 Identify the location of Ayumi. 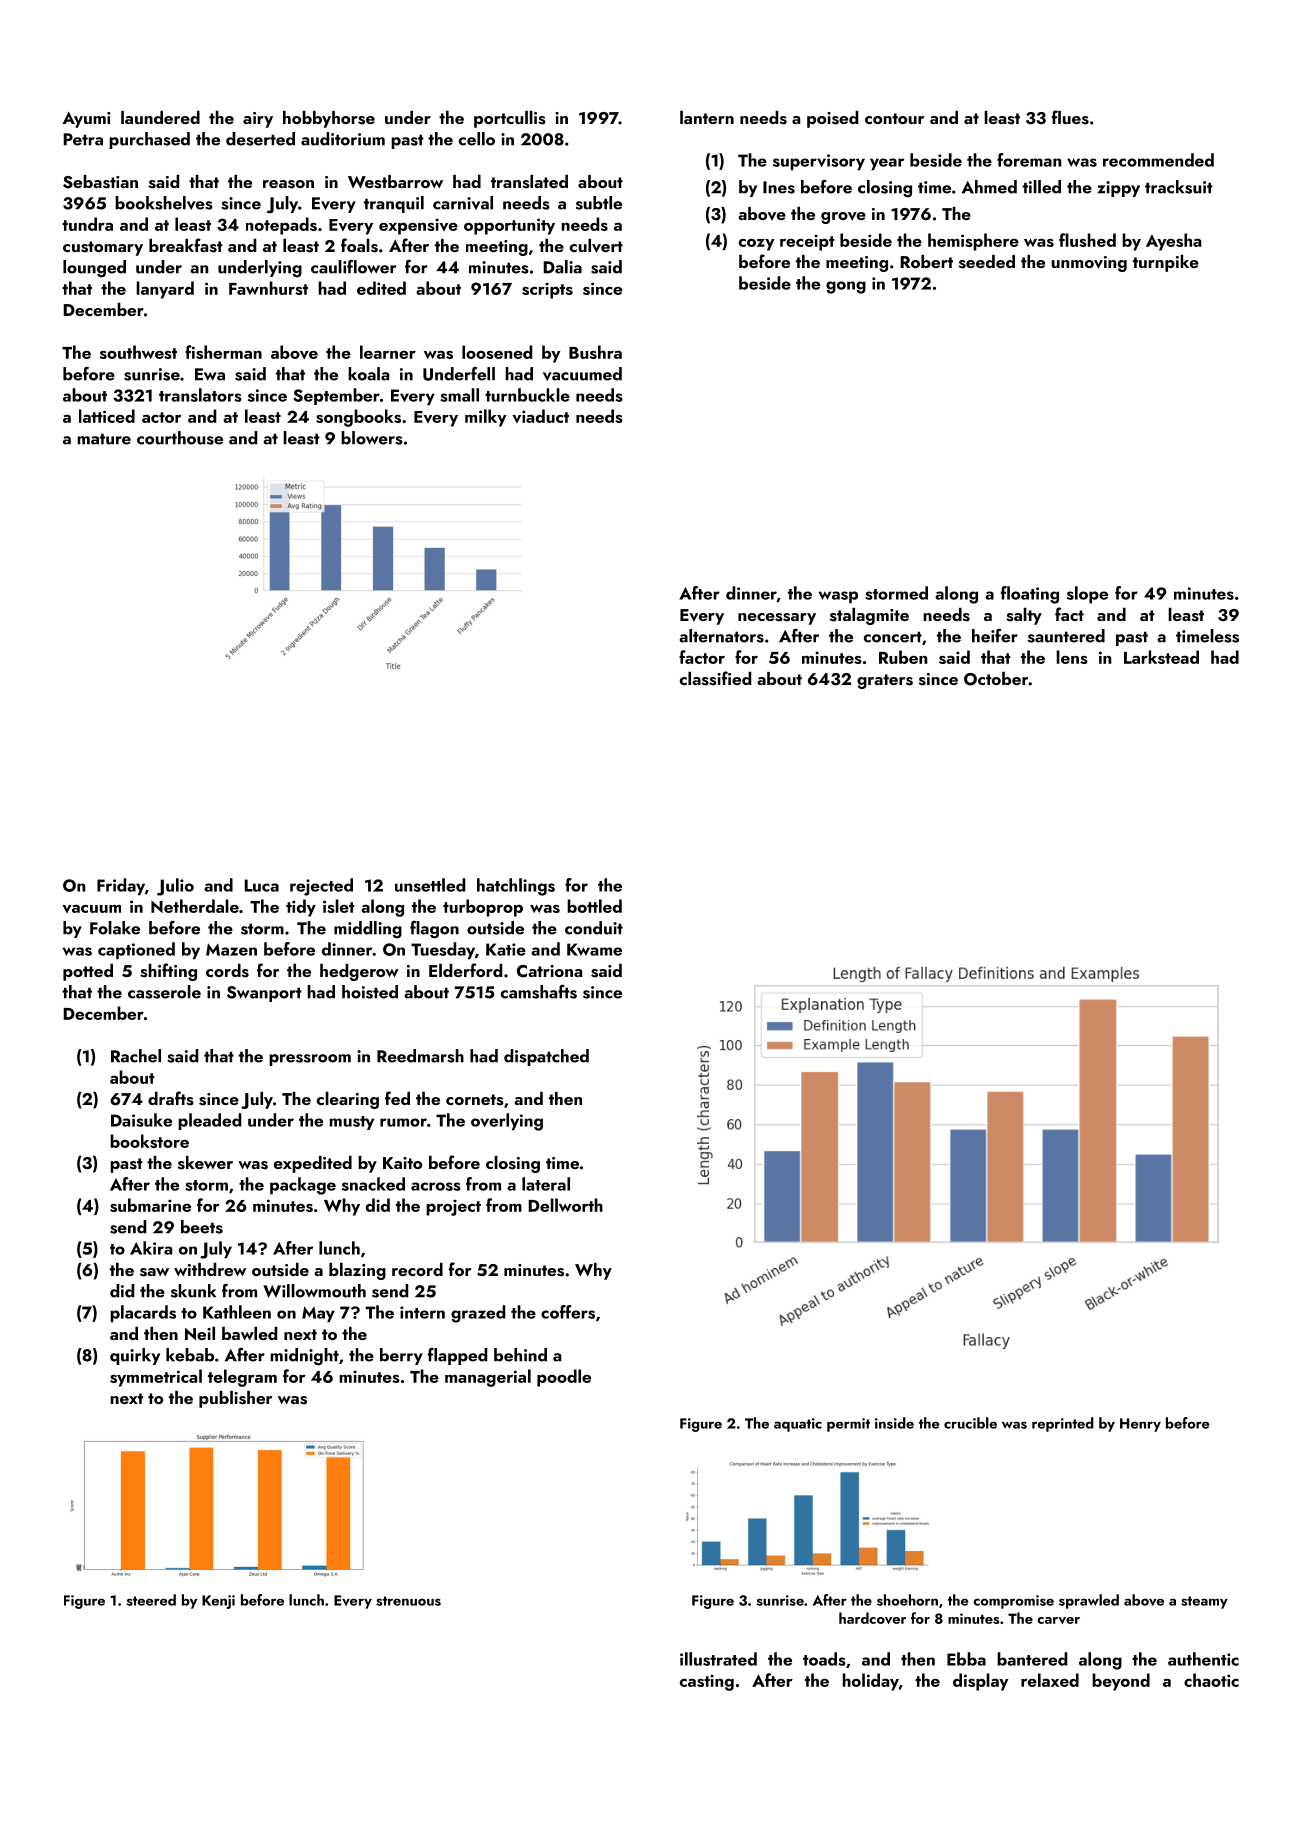
(86, 120).
